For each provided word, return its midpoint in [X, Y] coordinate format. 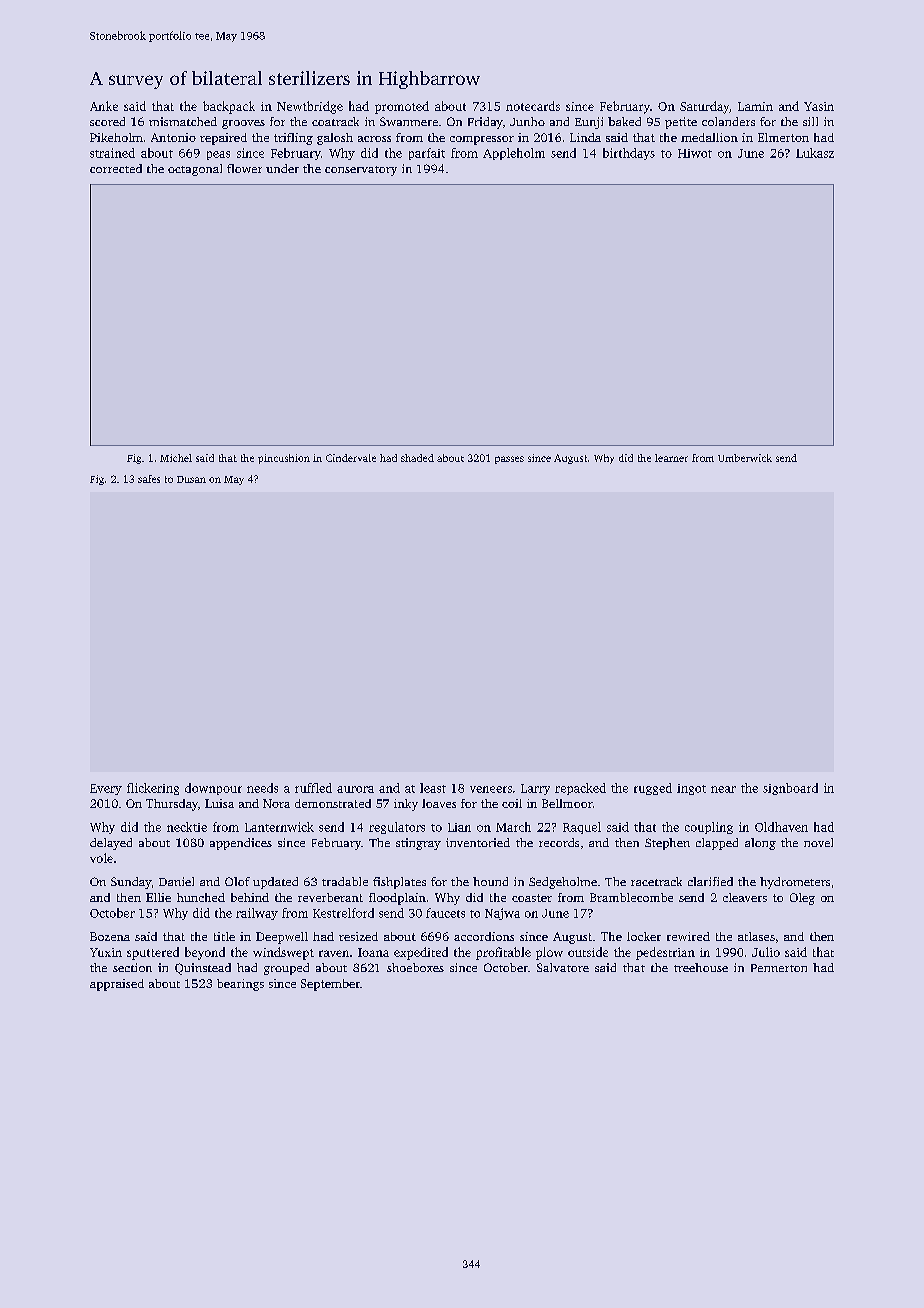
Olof [237, 881]
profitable [503, 953]
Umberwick [745, 458]
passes [509, 460]
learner [671, 458]
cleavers [745, 897]
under [282, 168]
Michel [176, 458]
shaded [417, 458]
